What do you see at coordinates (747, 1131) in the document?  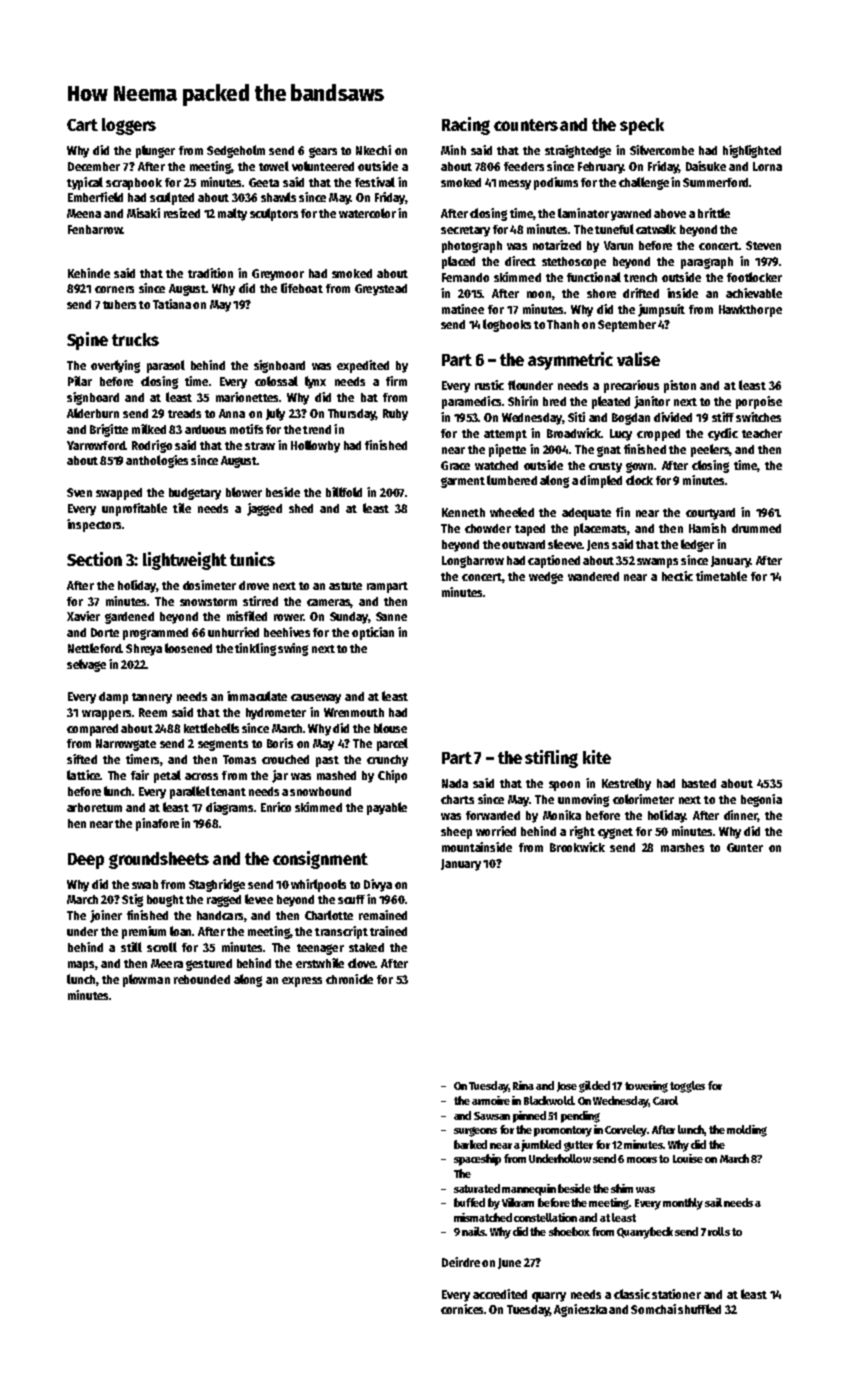 I see `molding` at bounding box center [747, 1131].
